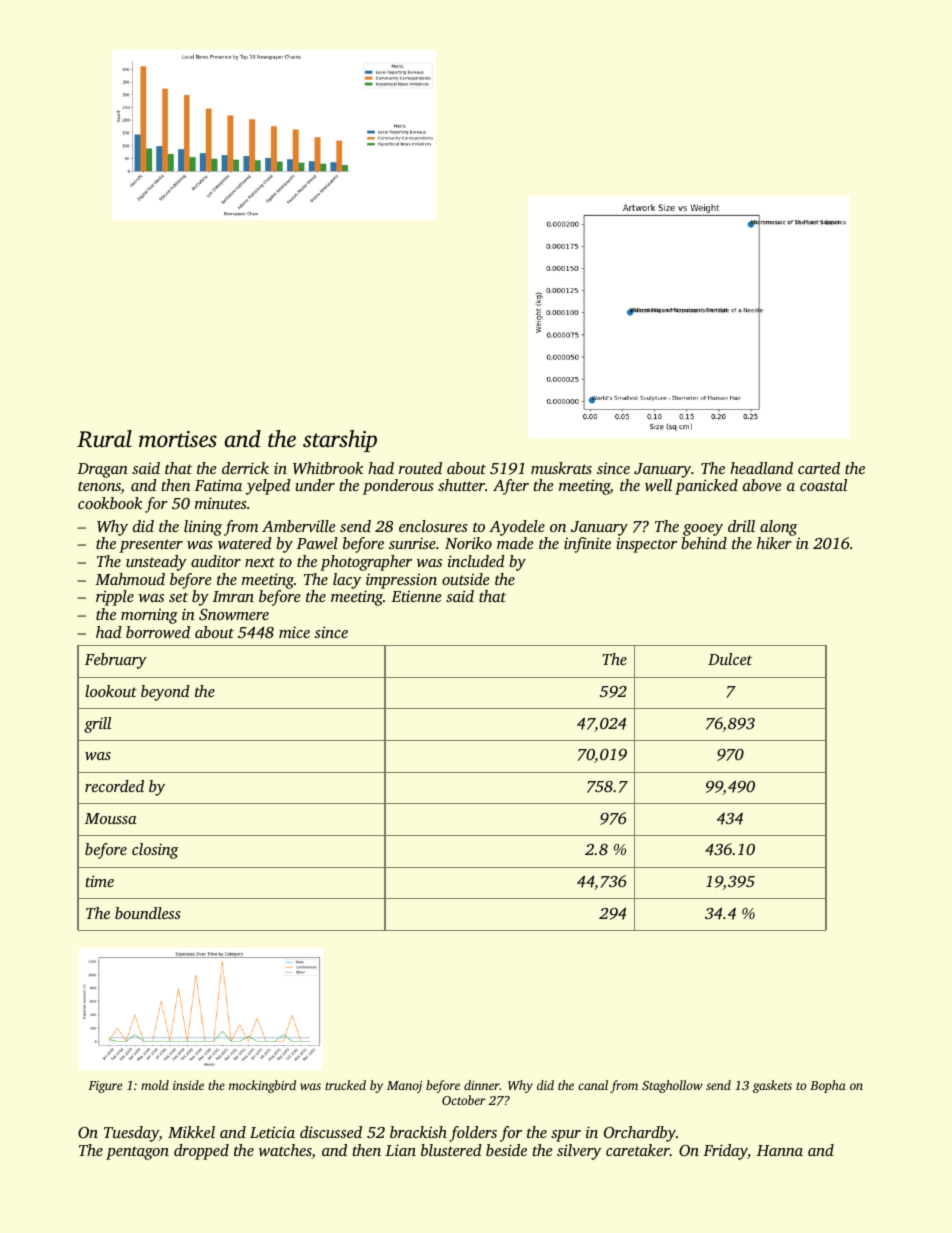 This screenshot has width=952, height=1233. What do you see at coordinates (420, 468) in the screenshot?
I see `routed` at bounding box center [420, 468].
